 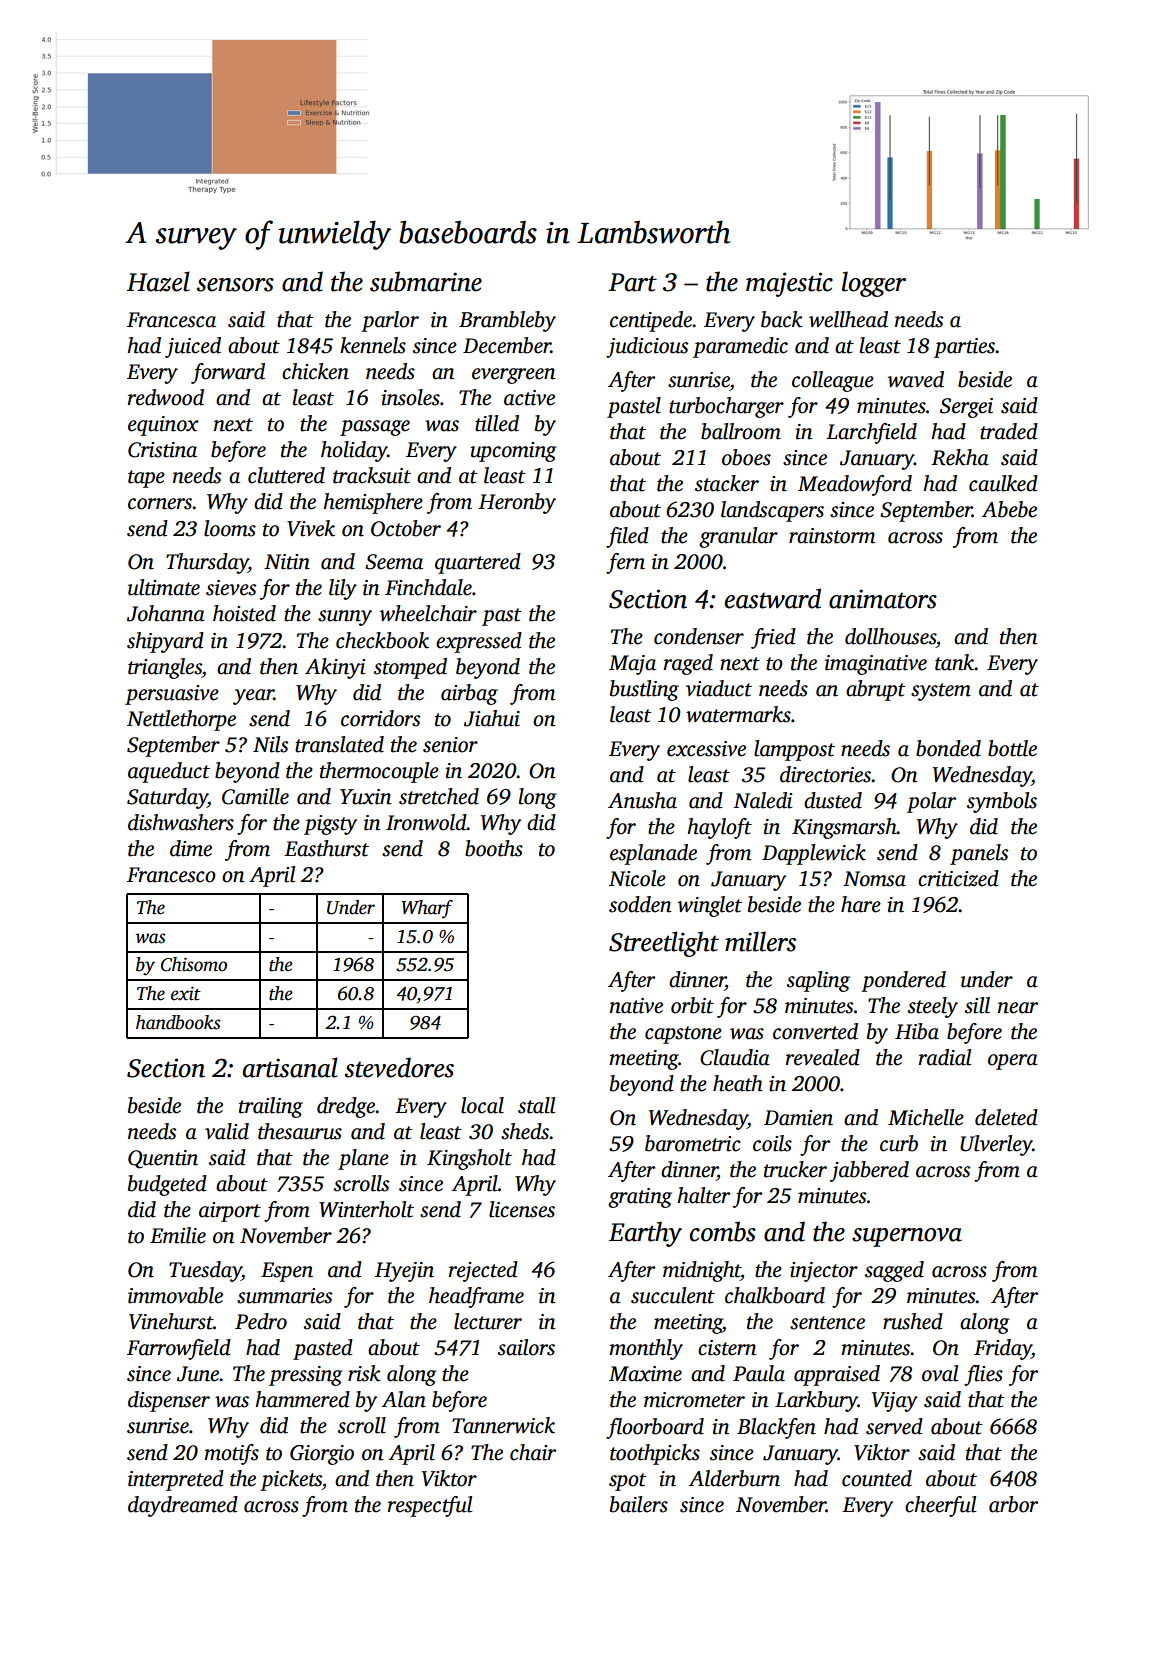 I want to click on barometric, so click(x=693, y=1143).
